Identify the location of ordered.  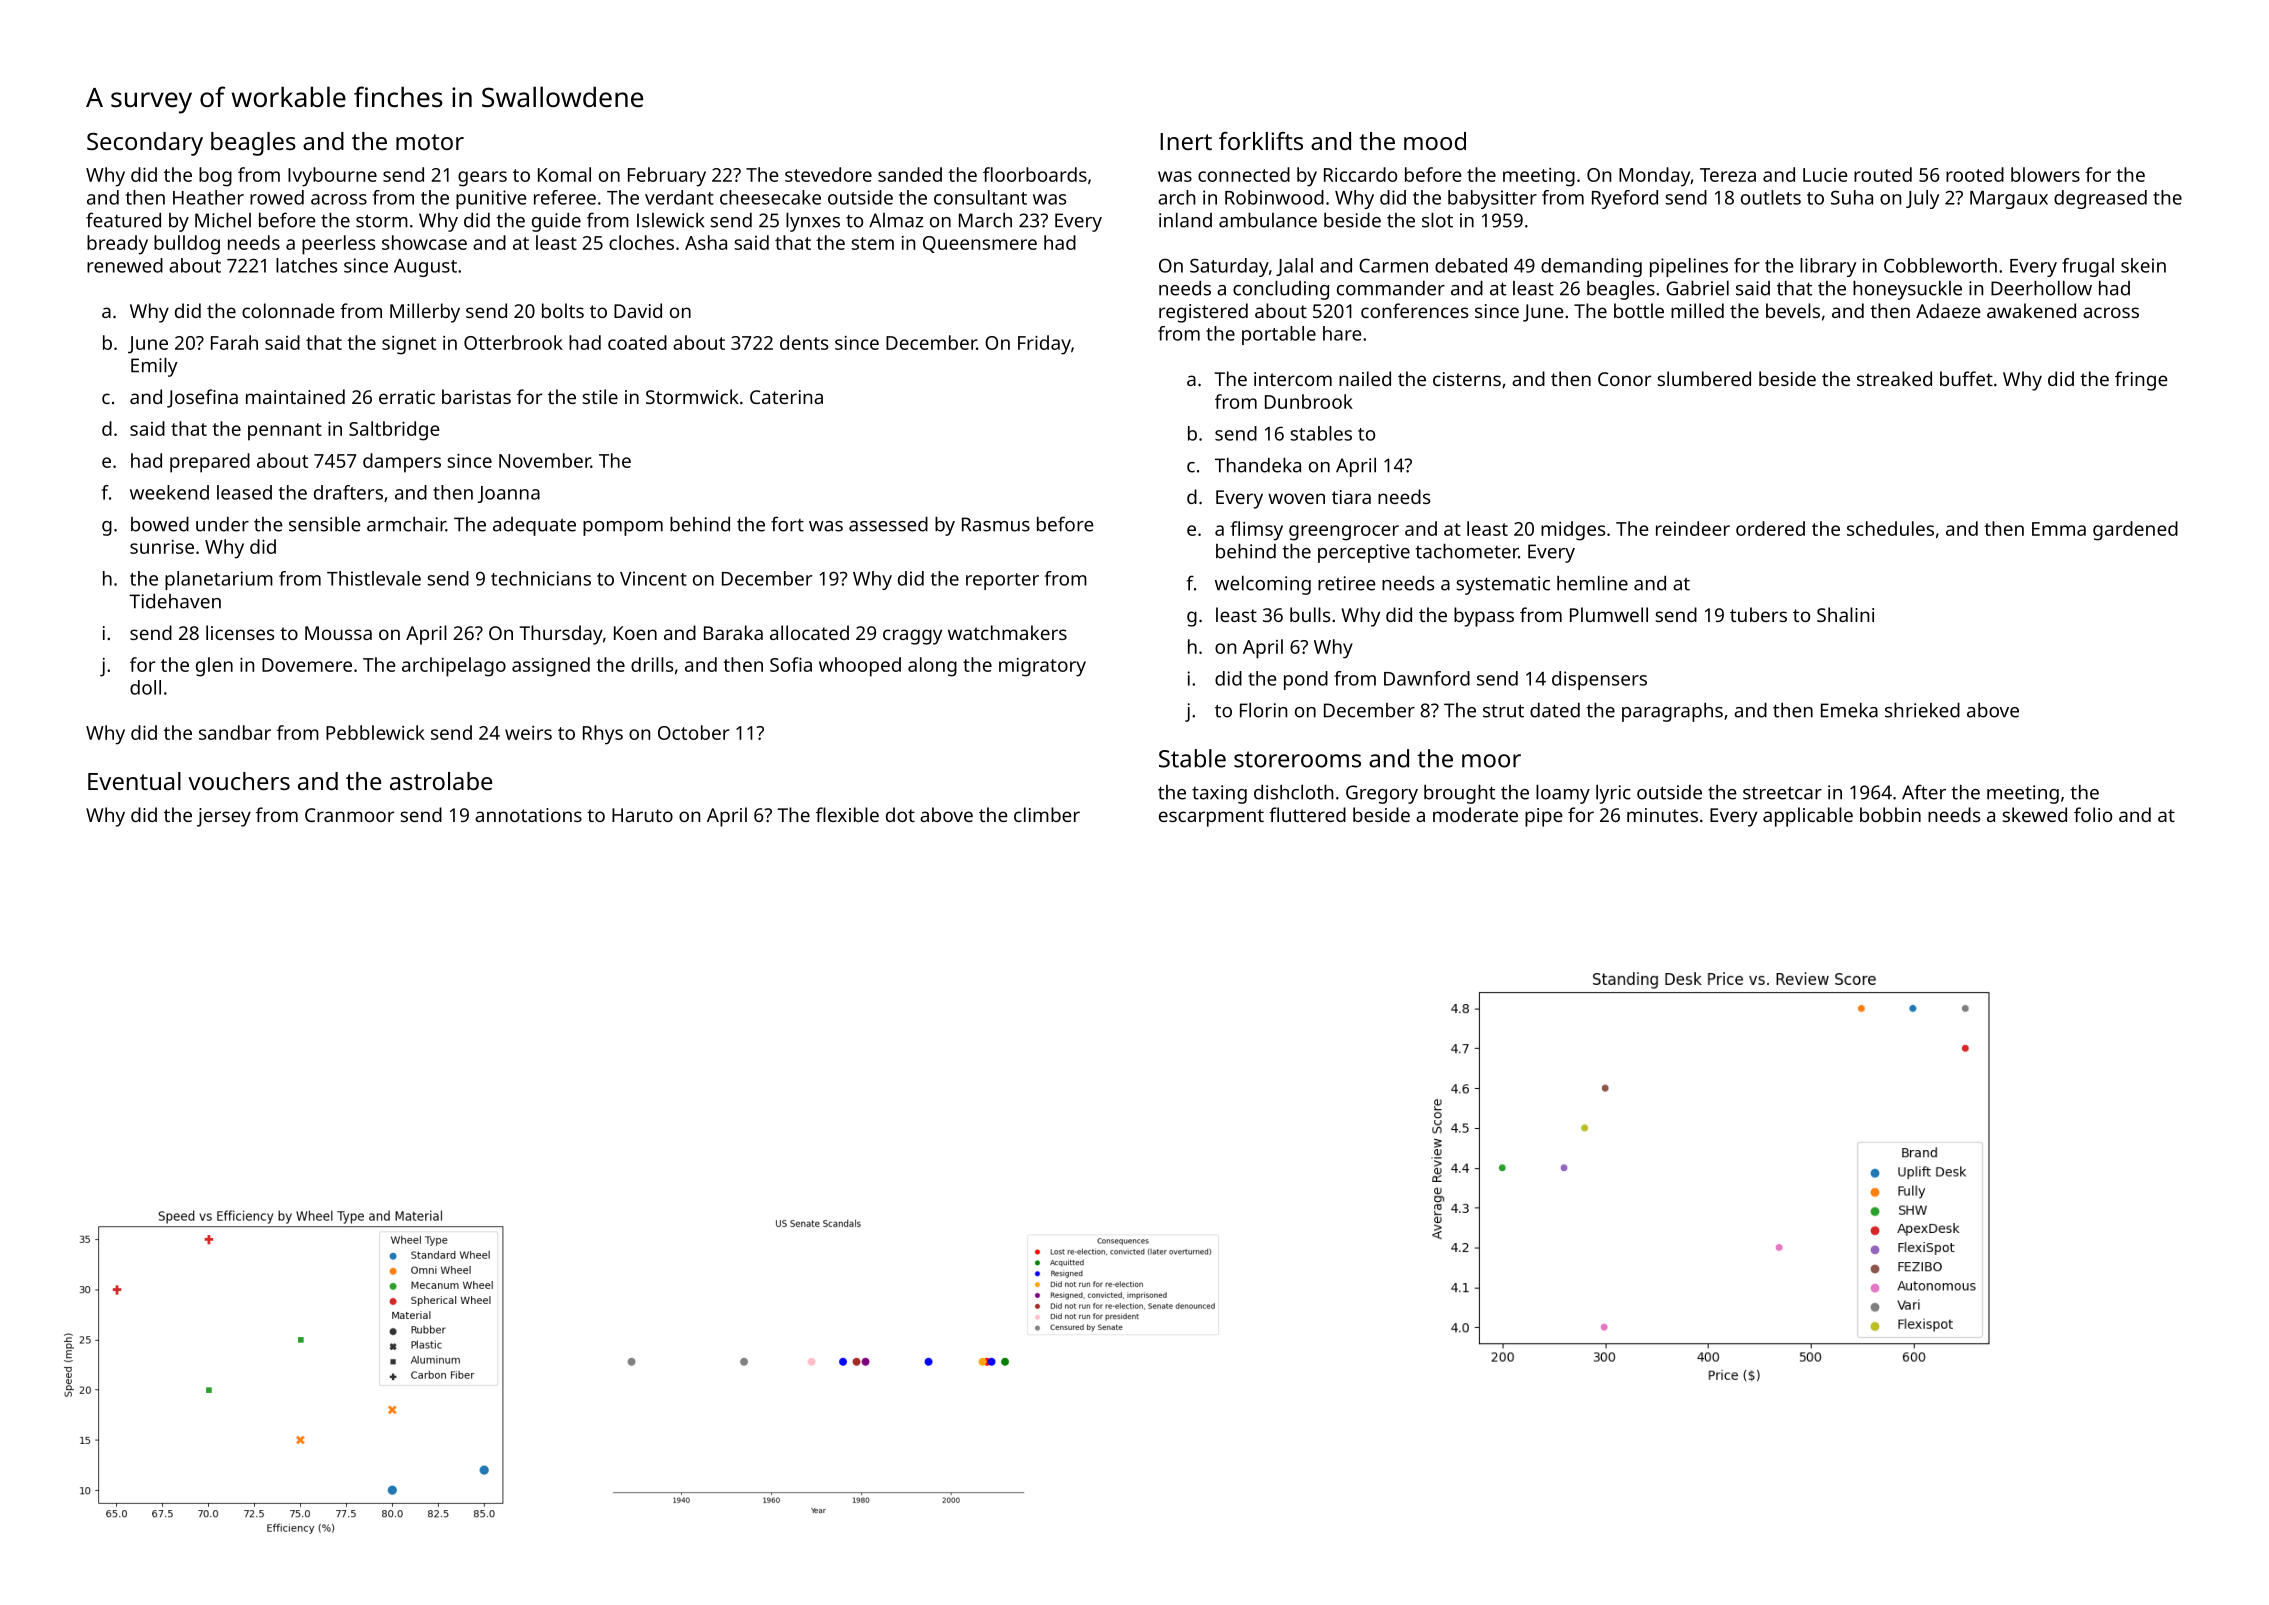
(1770, 528).
